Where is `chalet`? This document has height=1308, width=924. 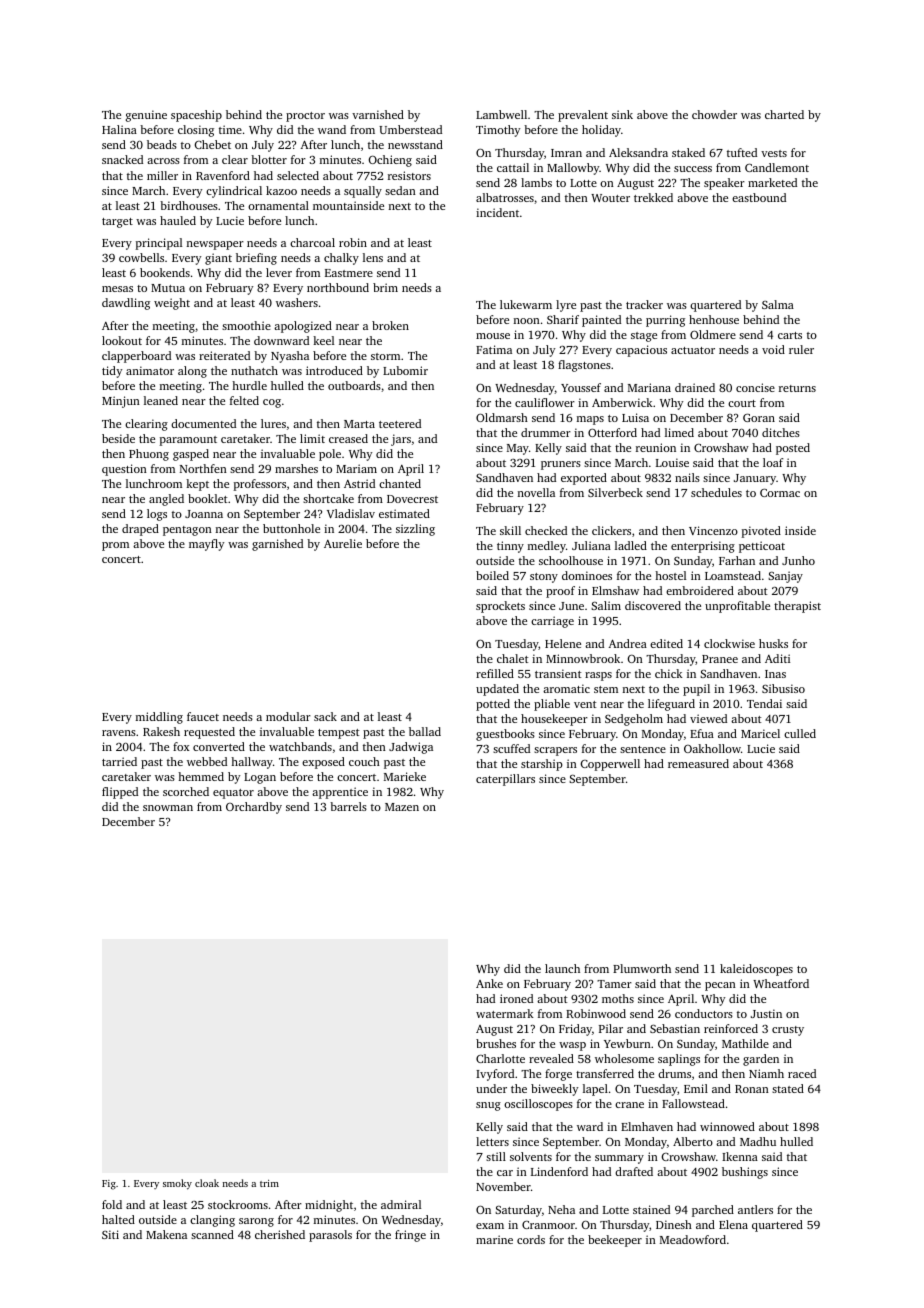 chalet is located at coordinates (513, 658).
